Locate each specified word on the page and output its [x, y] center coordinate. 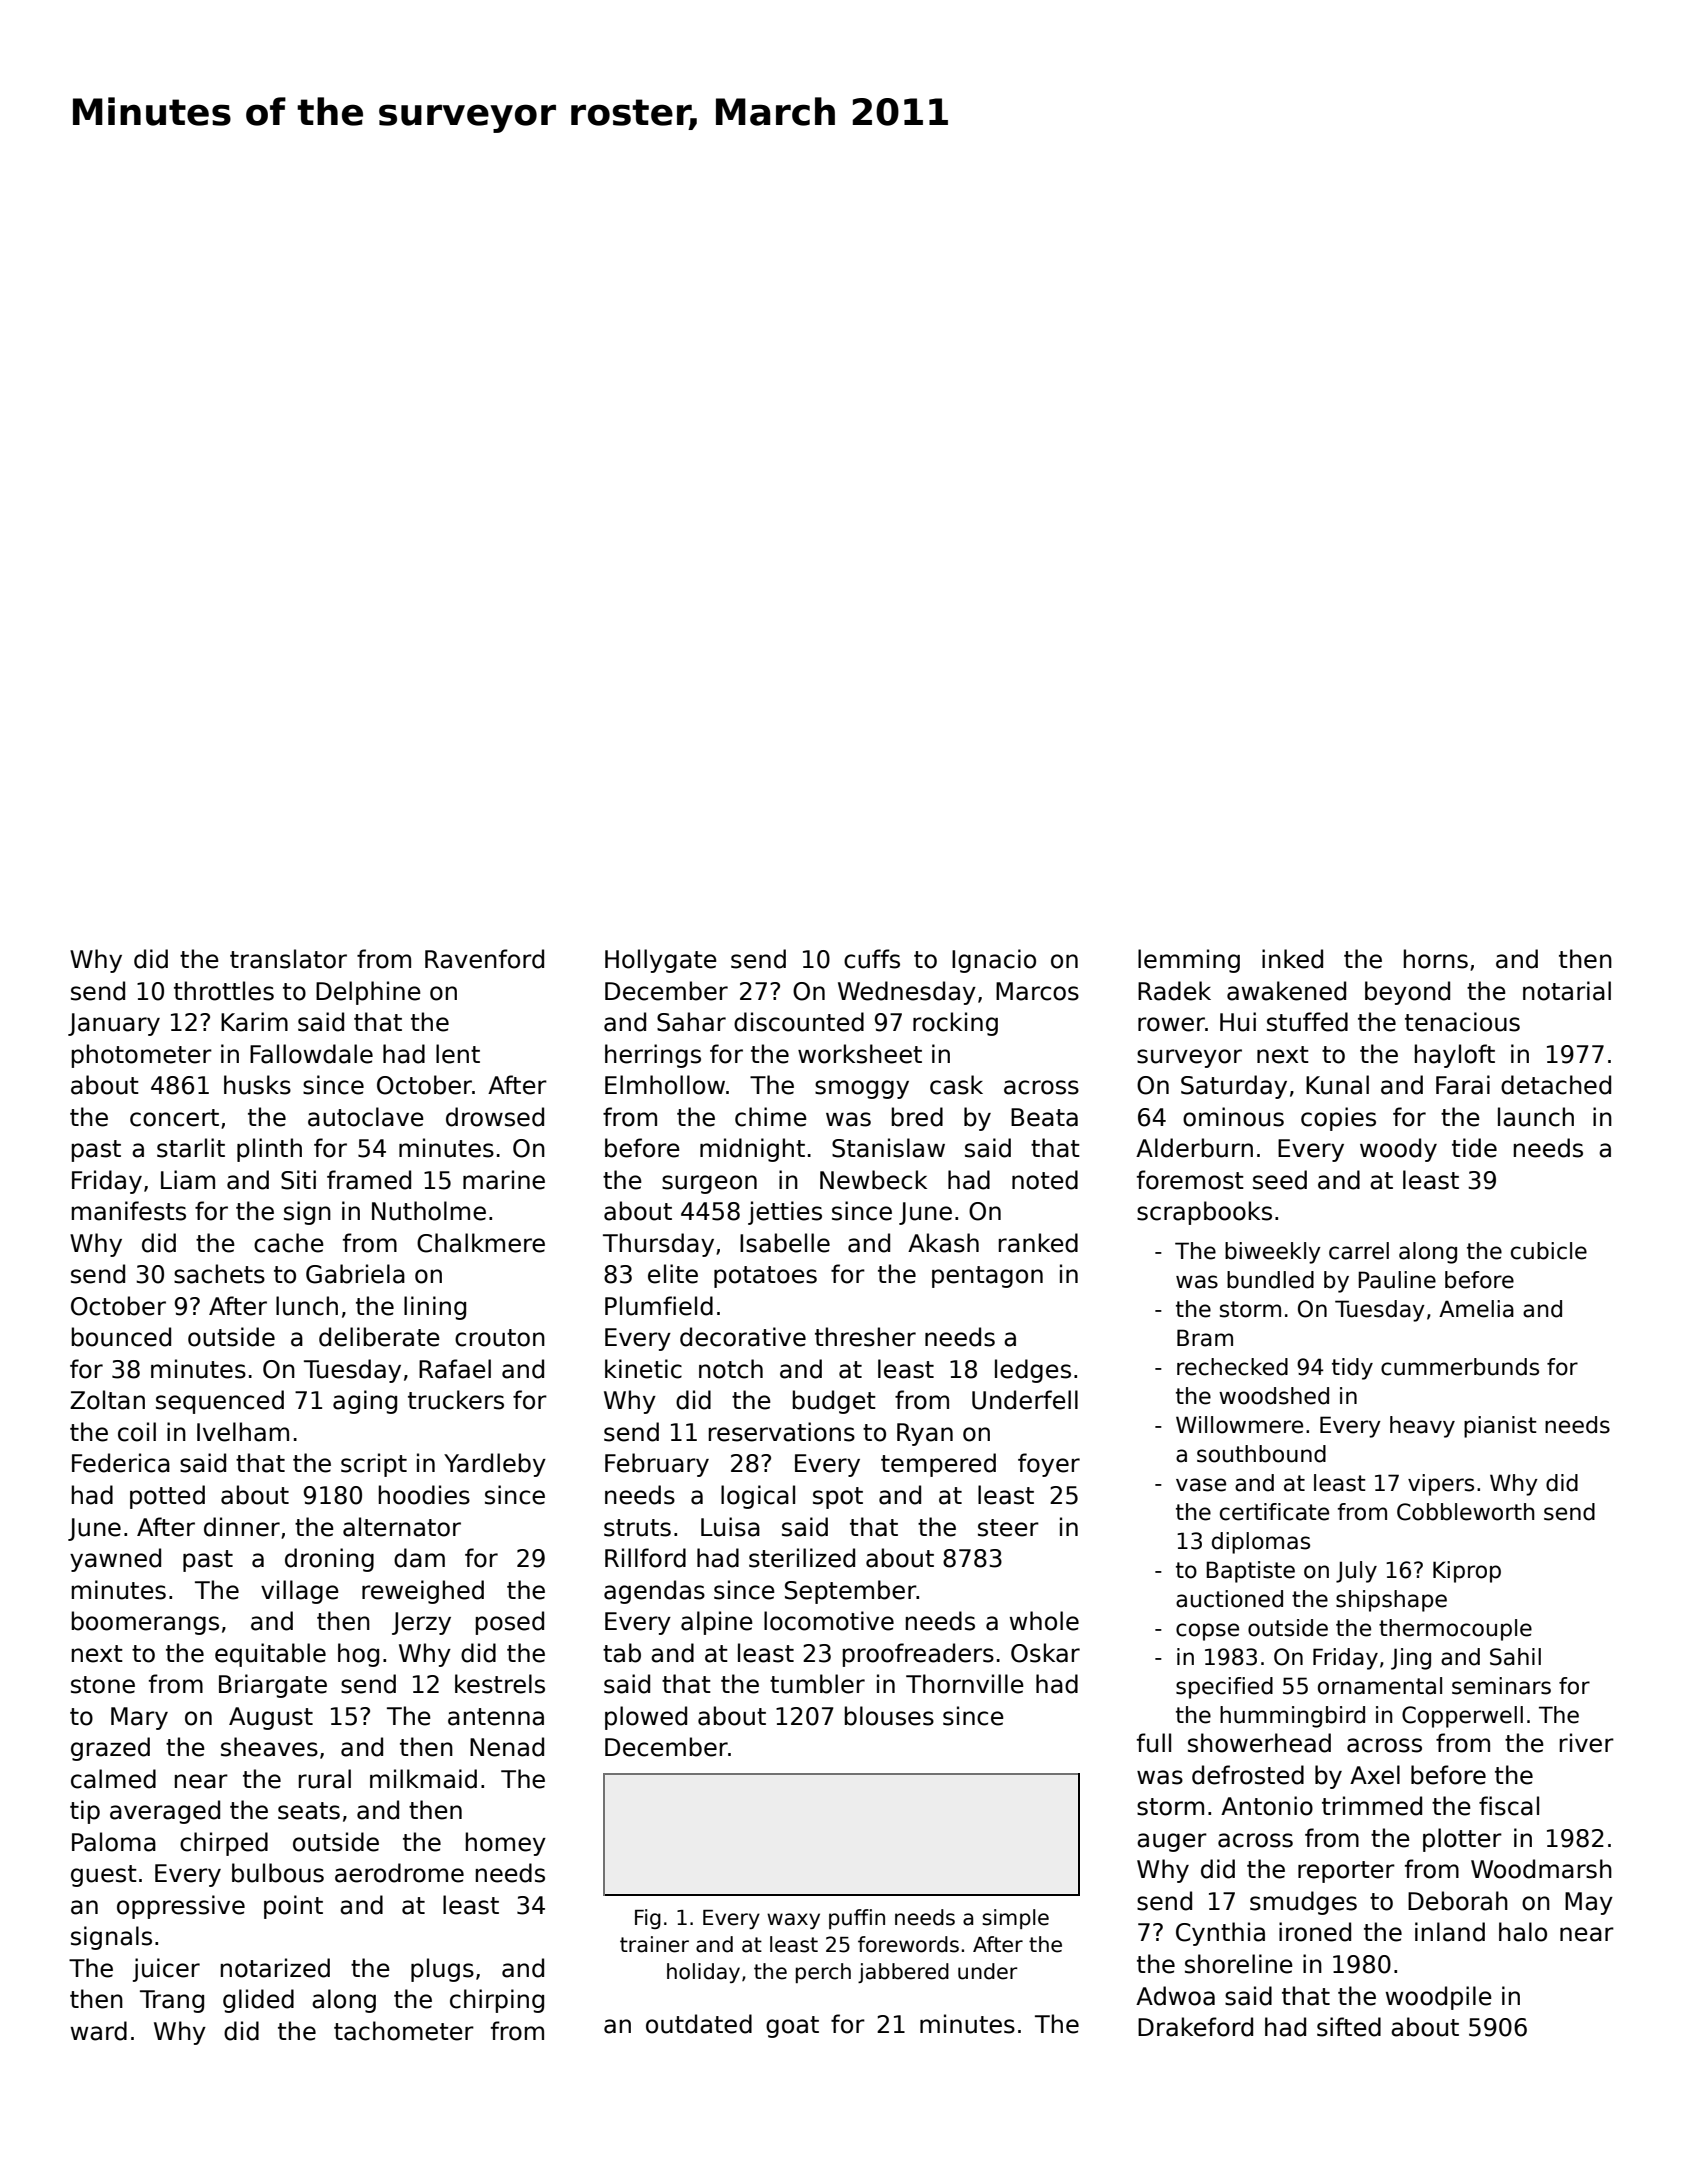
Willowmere [1239, 1425]
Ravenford [484, 959]
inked [1292, 959]
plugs [442, 1970]
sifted [1349, 2027]
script [374, 1465]
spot [838, 1498]
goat [792, 2027]
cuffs [872, 959]
